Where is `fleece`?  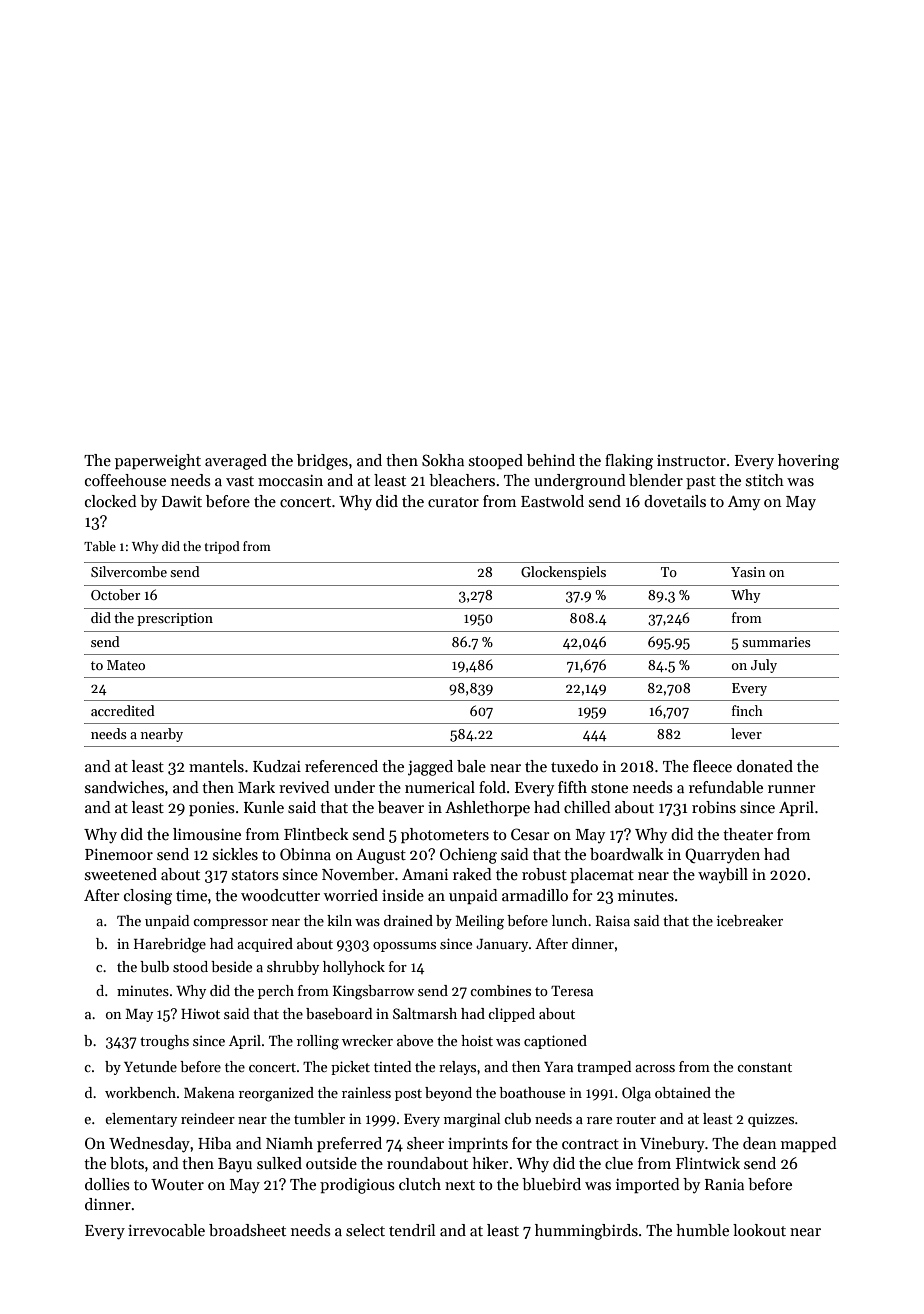 fleece is located at coordinates (712, 766).
